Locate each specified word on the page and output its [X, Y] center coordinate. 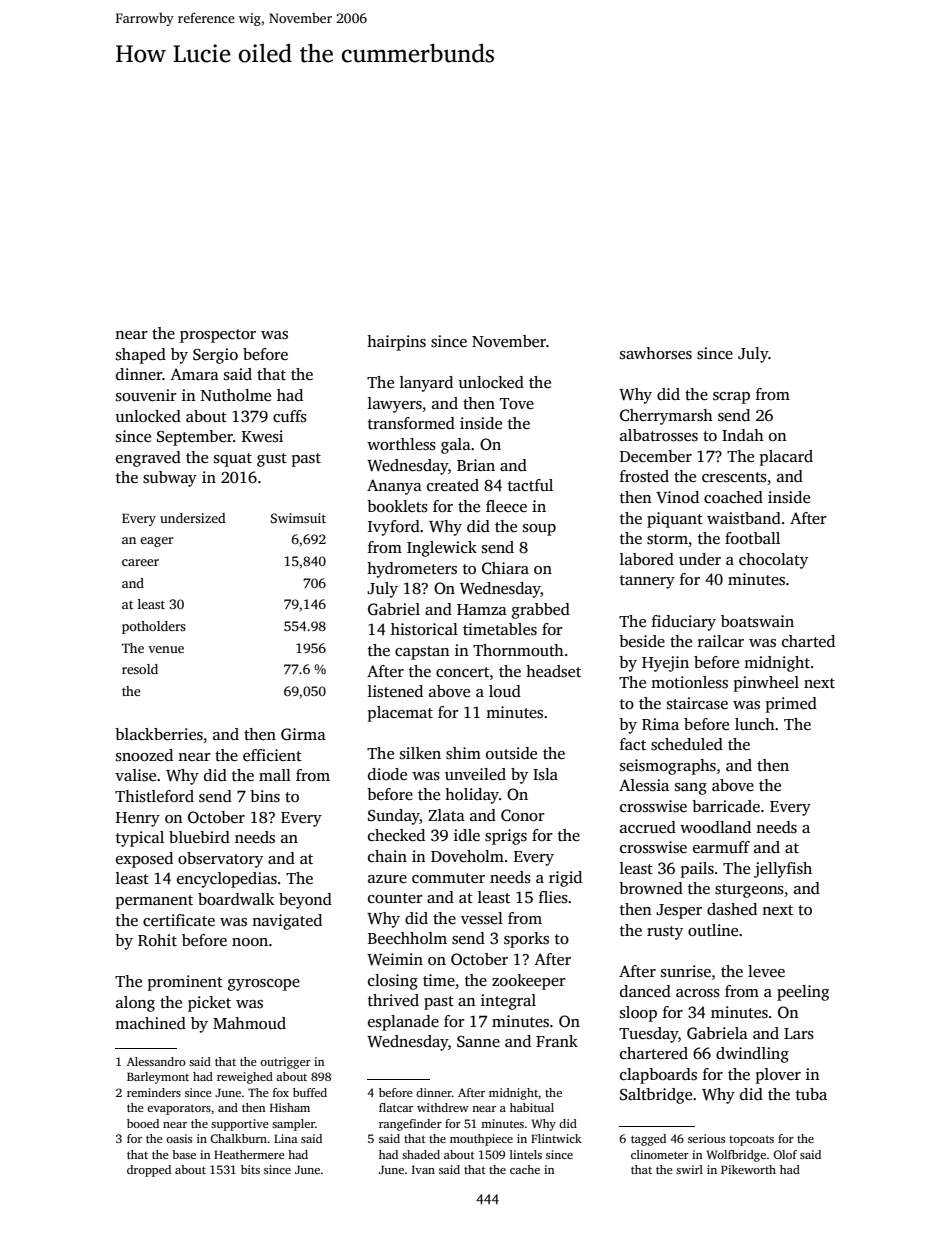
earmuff [721, 847]
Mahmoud [249, 1023]
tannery [647, 582]
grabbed [541, 611]
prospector [218, 336]
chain [387, 856]
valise [135, 775]
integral [508, 1002]
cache [525, 1169]
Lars [799, 1033]
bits [250, 1169]
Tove [517, 403]
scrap [731, 398]
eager [156, 542]
